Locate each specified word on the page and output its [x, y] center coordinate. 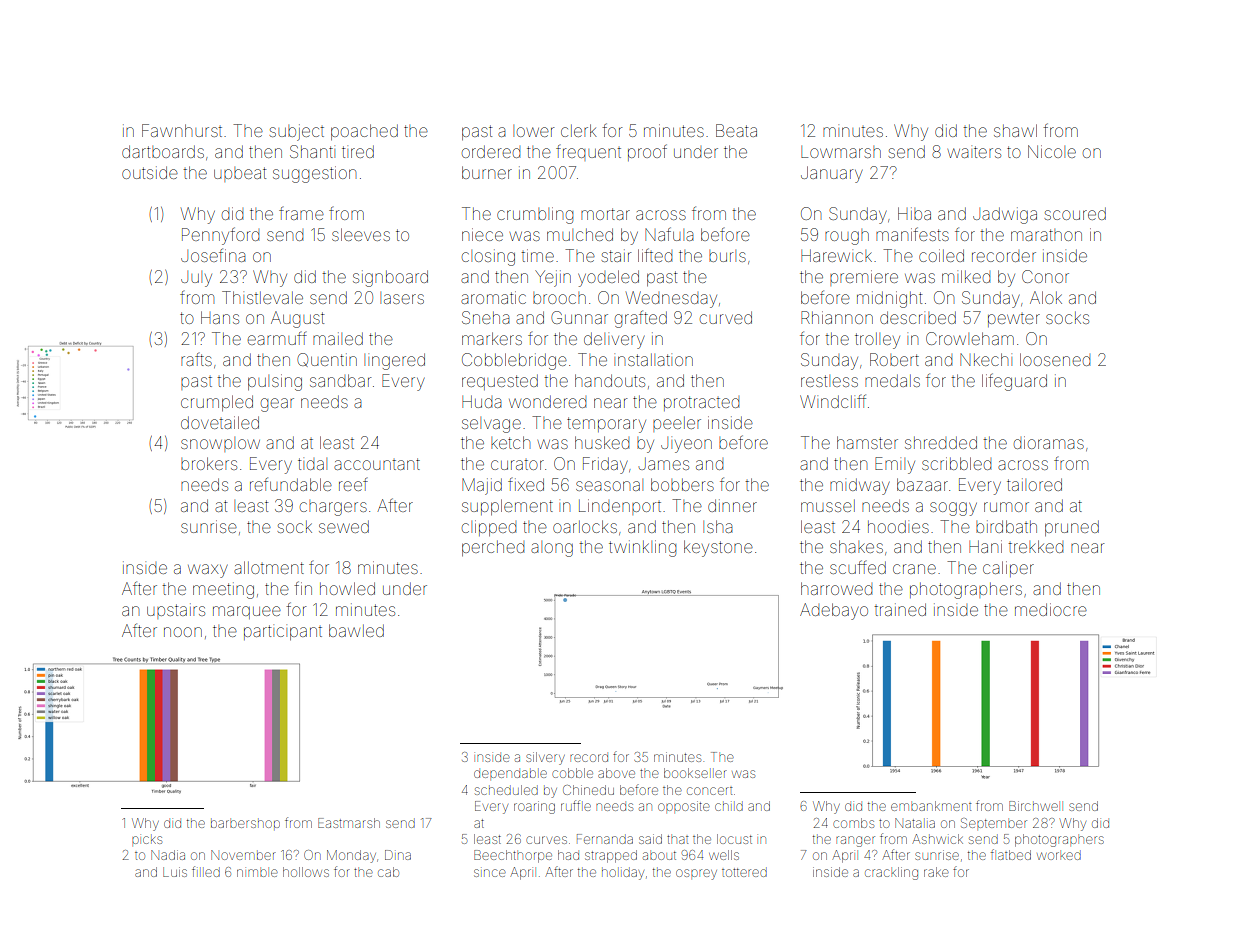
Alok [1046, 297]
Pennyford [220, 236]
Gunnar [579, 317]
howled [347, 588]
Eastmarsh [349, 823]
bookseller [695, 773]
